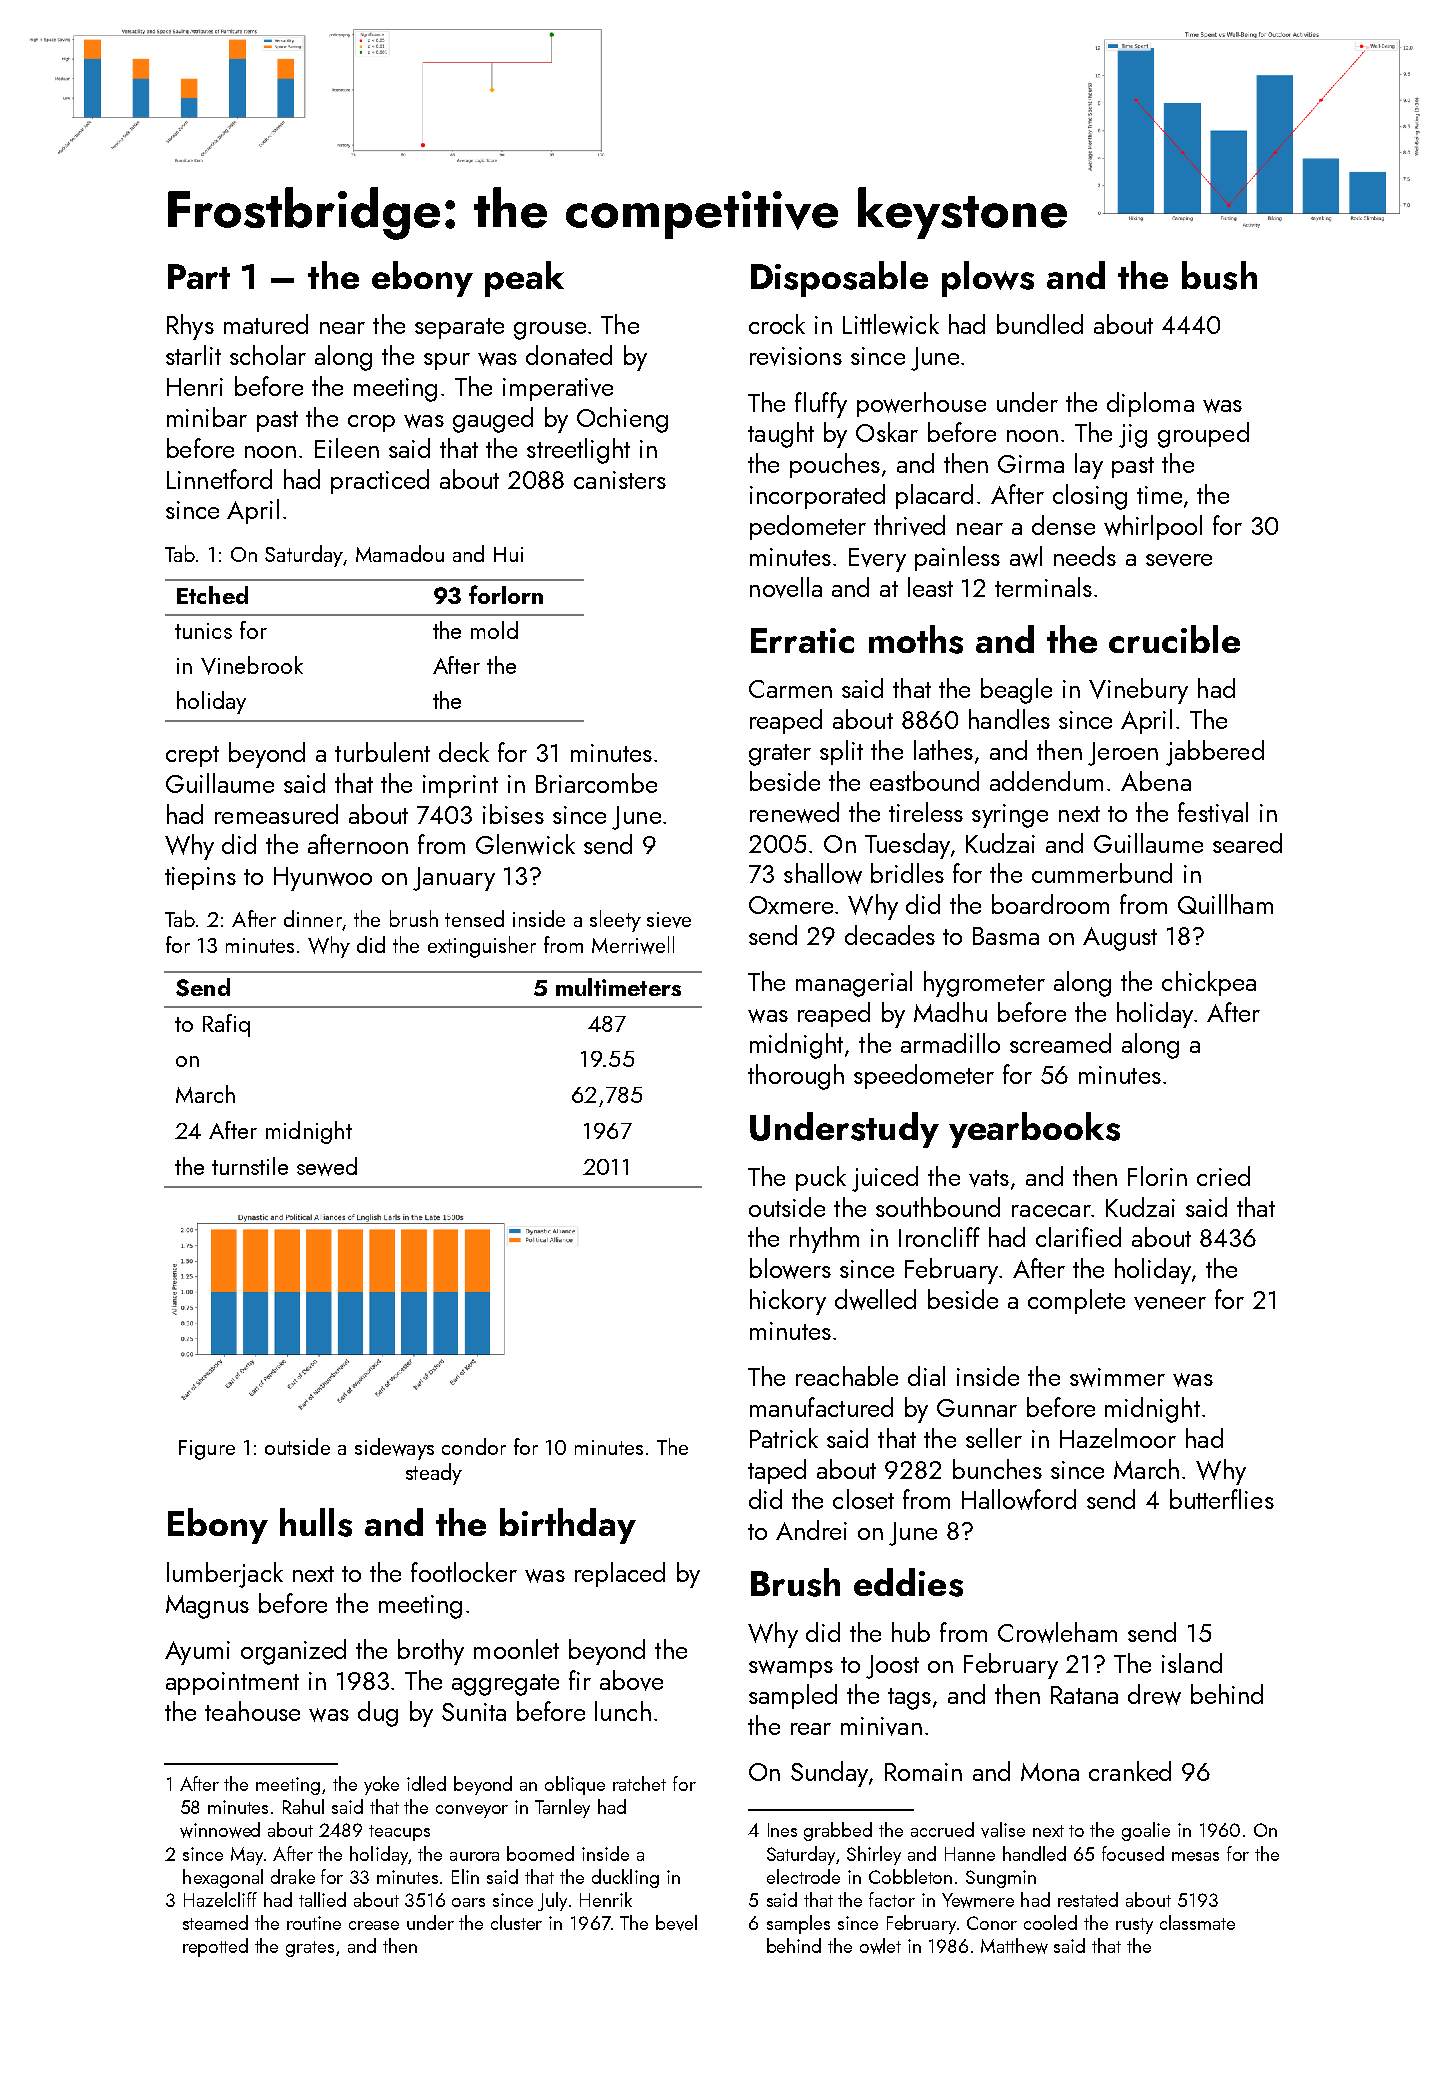 This image has width=1450, height=2100. Describe the element at coordinates (1203, 435) in the image. I see `grouped` at that location.
